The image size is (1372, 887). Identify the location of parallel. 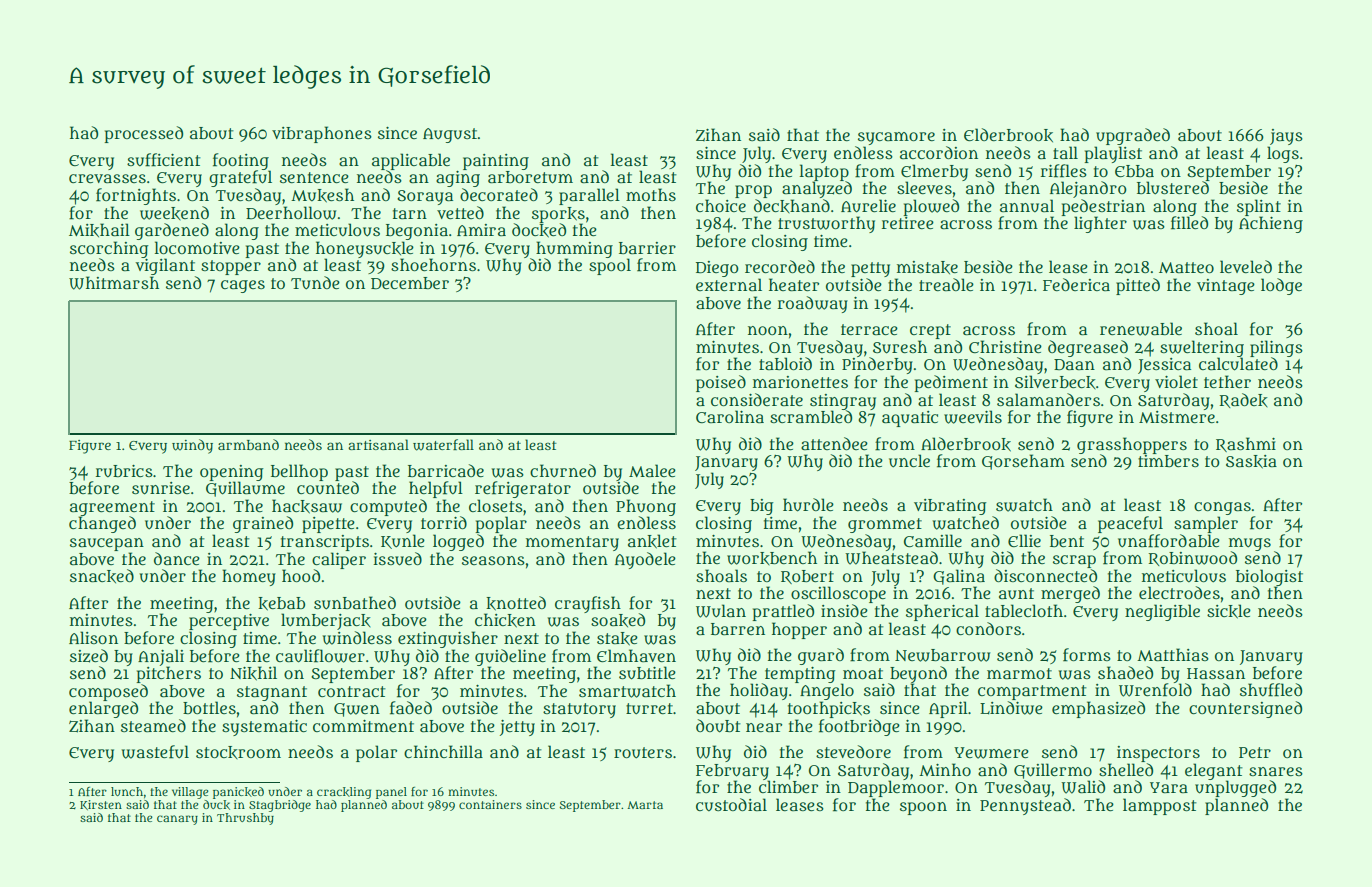
(589, 196).
